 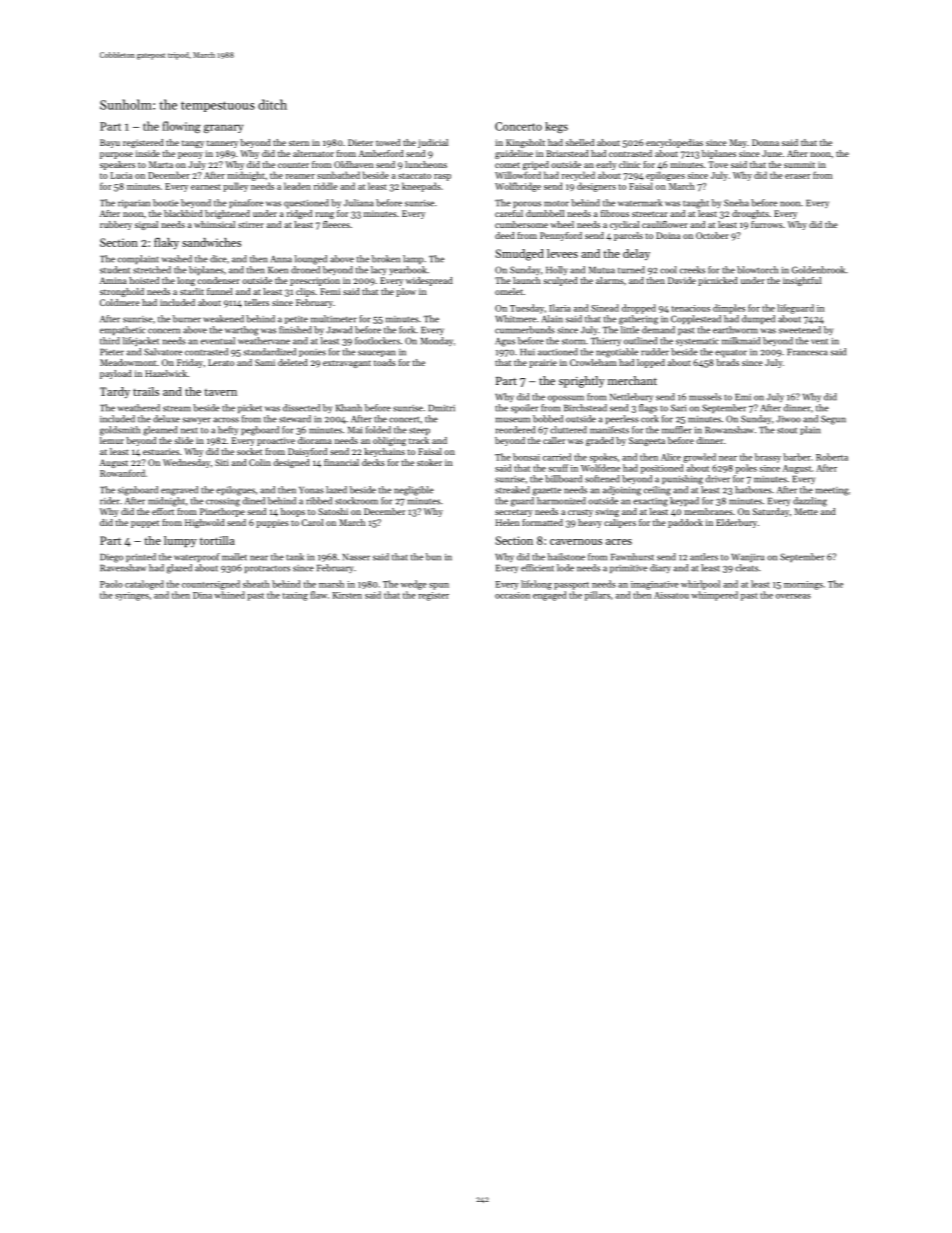 What do you see at coordinates (738, 143) in the image?
I see `May` at bounding box center [738, 143].
